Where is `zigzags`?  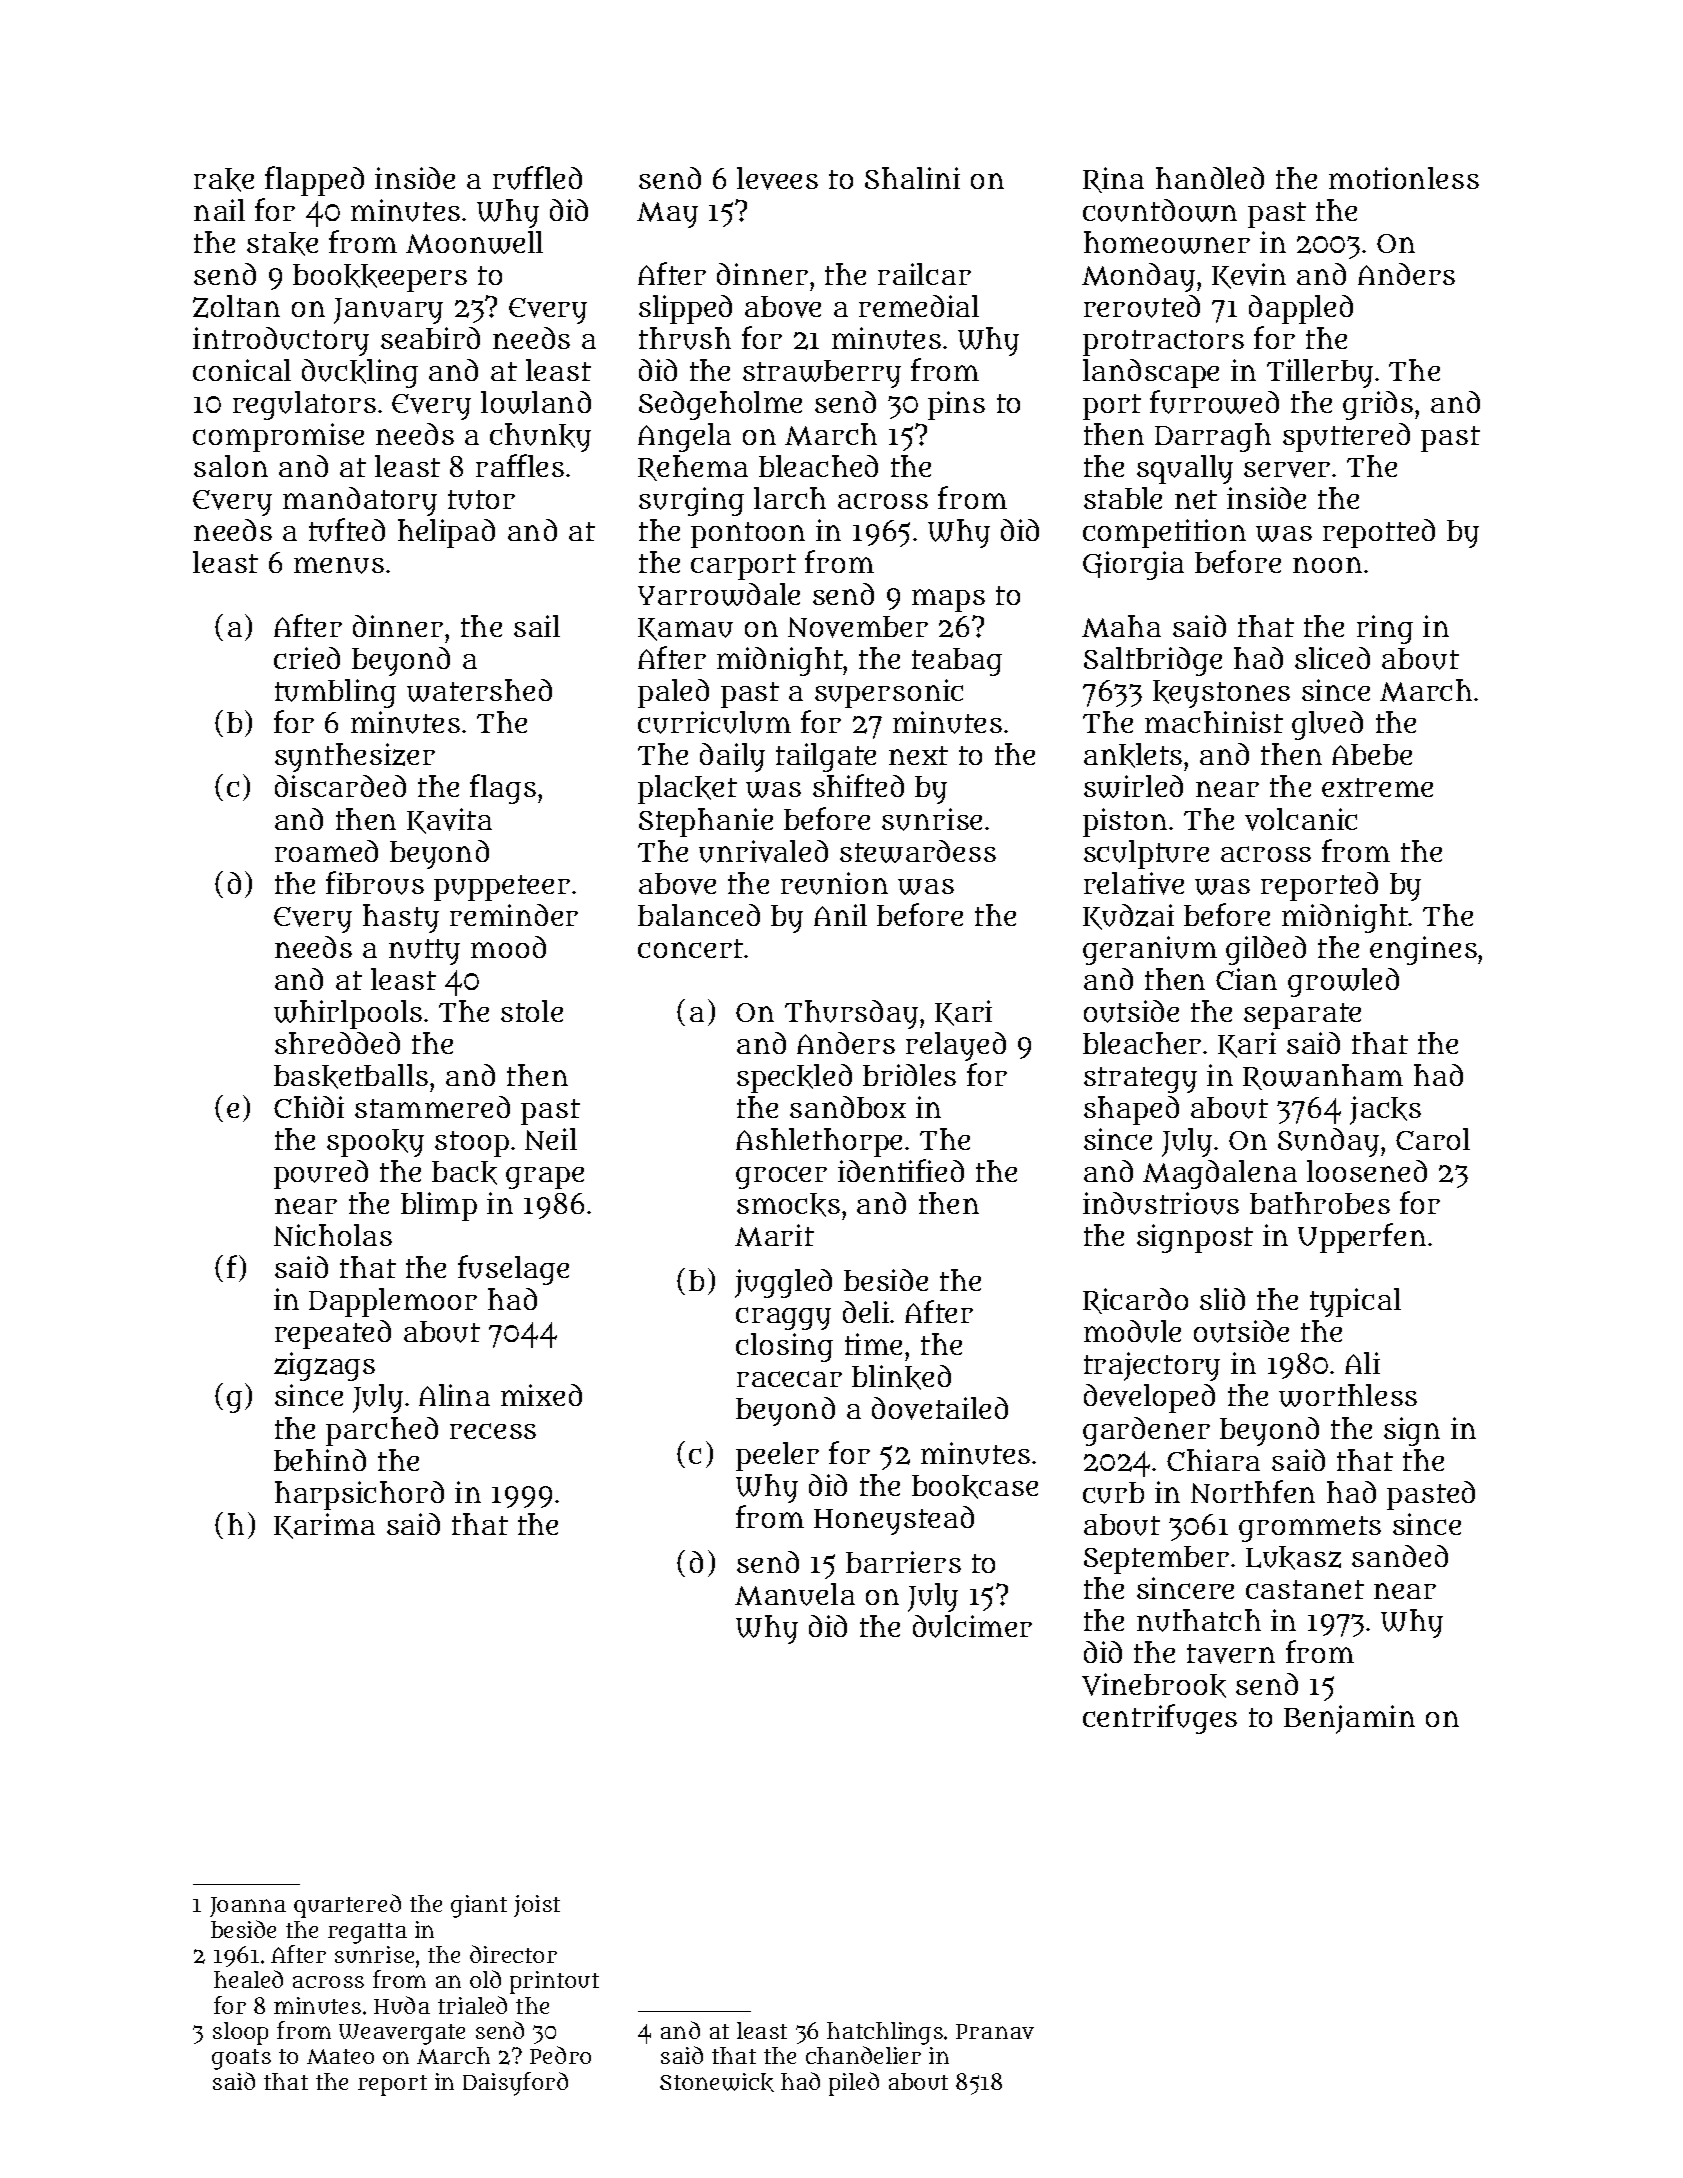 zigzags is located at coordinates (324, 1366).
